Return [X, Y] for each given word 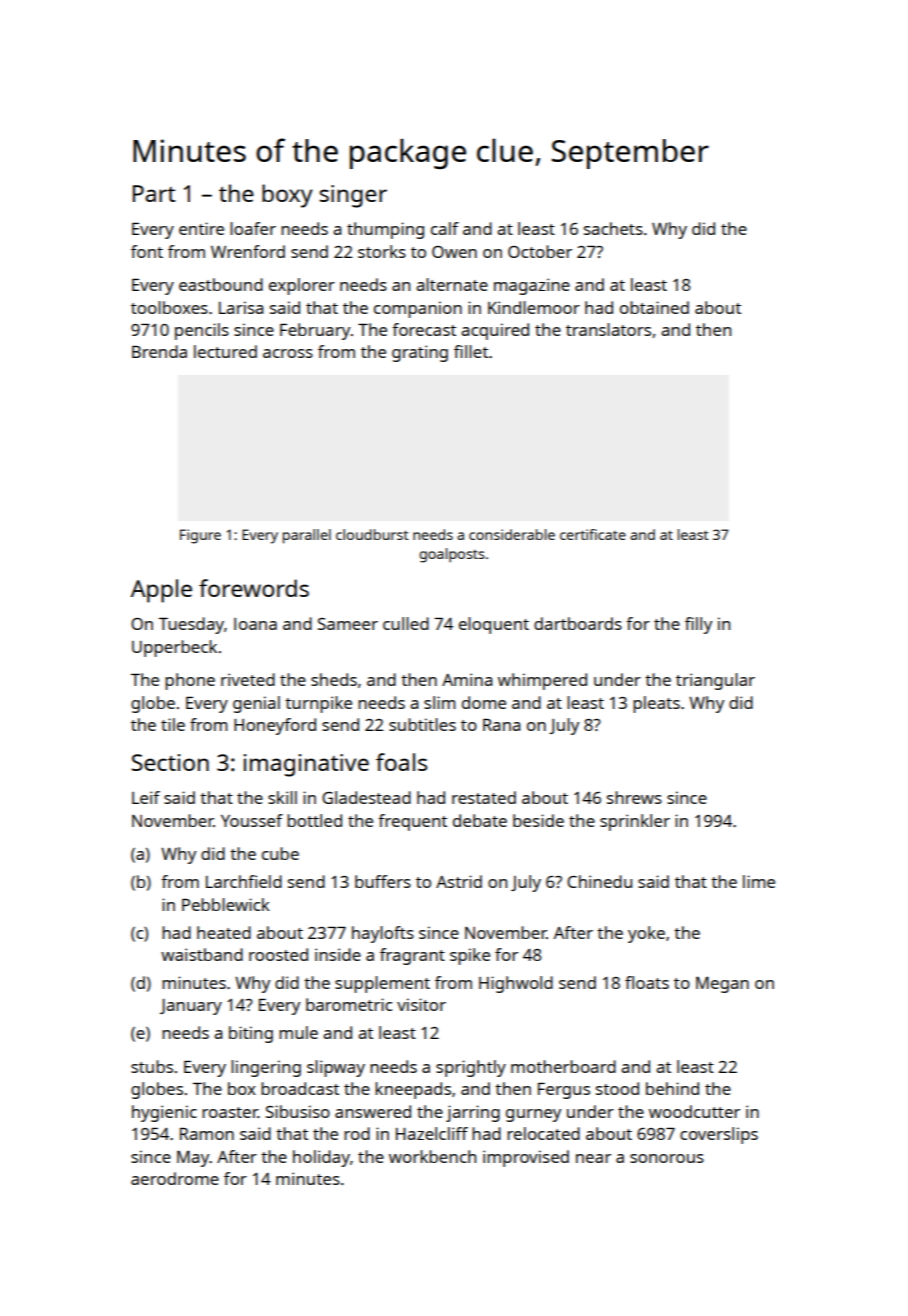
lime [759, 881]
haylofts [383, 934]
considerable [512, 534]
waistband [202, 954]
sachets [613, 228]
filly [698, 625]
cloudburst [372, 534]
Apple [161, 591]
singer [353, 196]
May [193, 1159]
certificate [593, 534]
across [288, 353]
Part [154, 193]
